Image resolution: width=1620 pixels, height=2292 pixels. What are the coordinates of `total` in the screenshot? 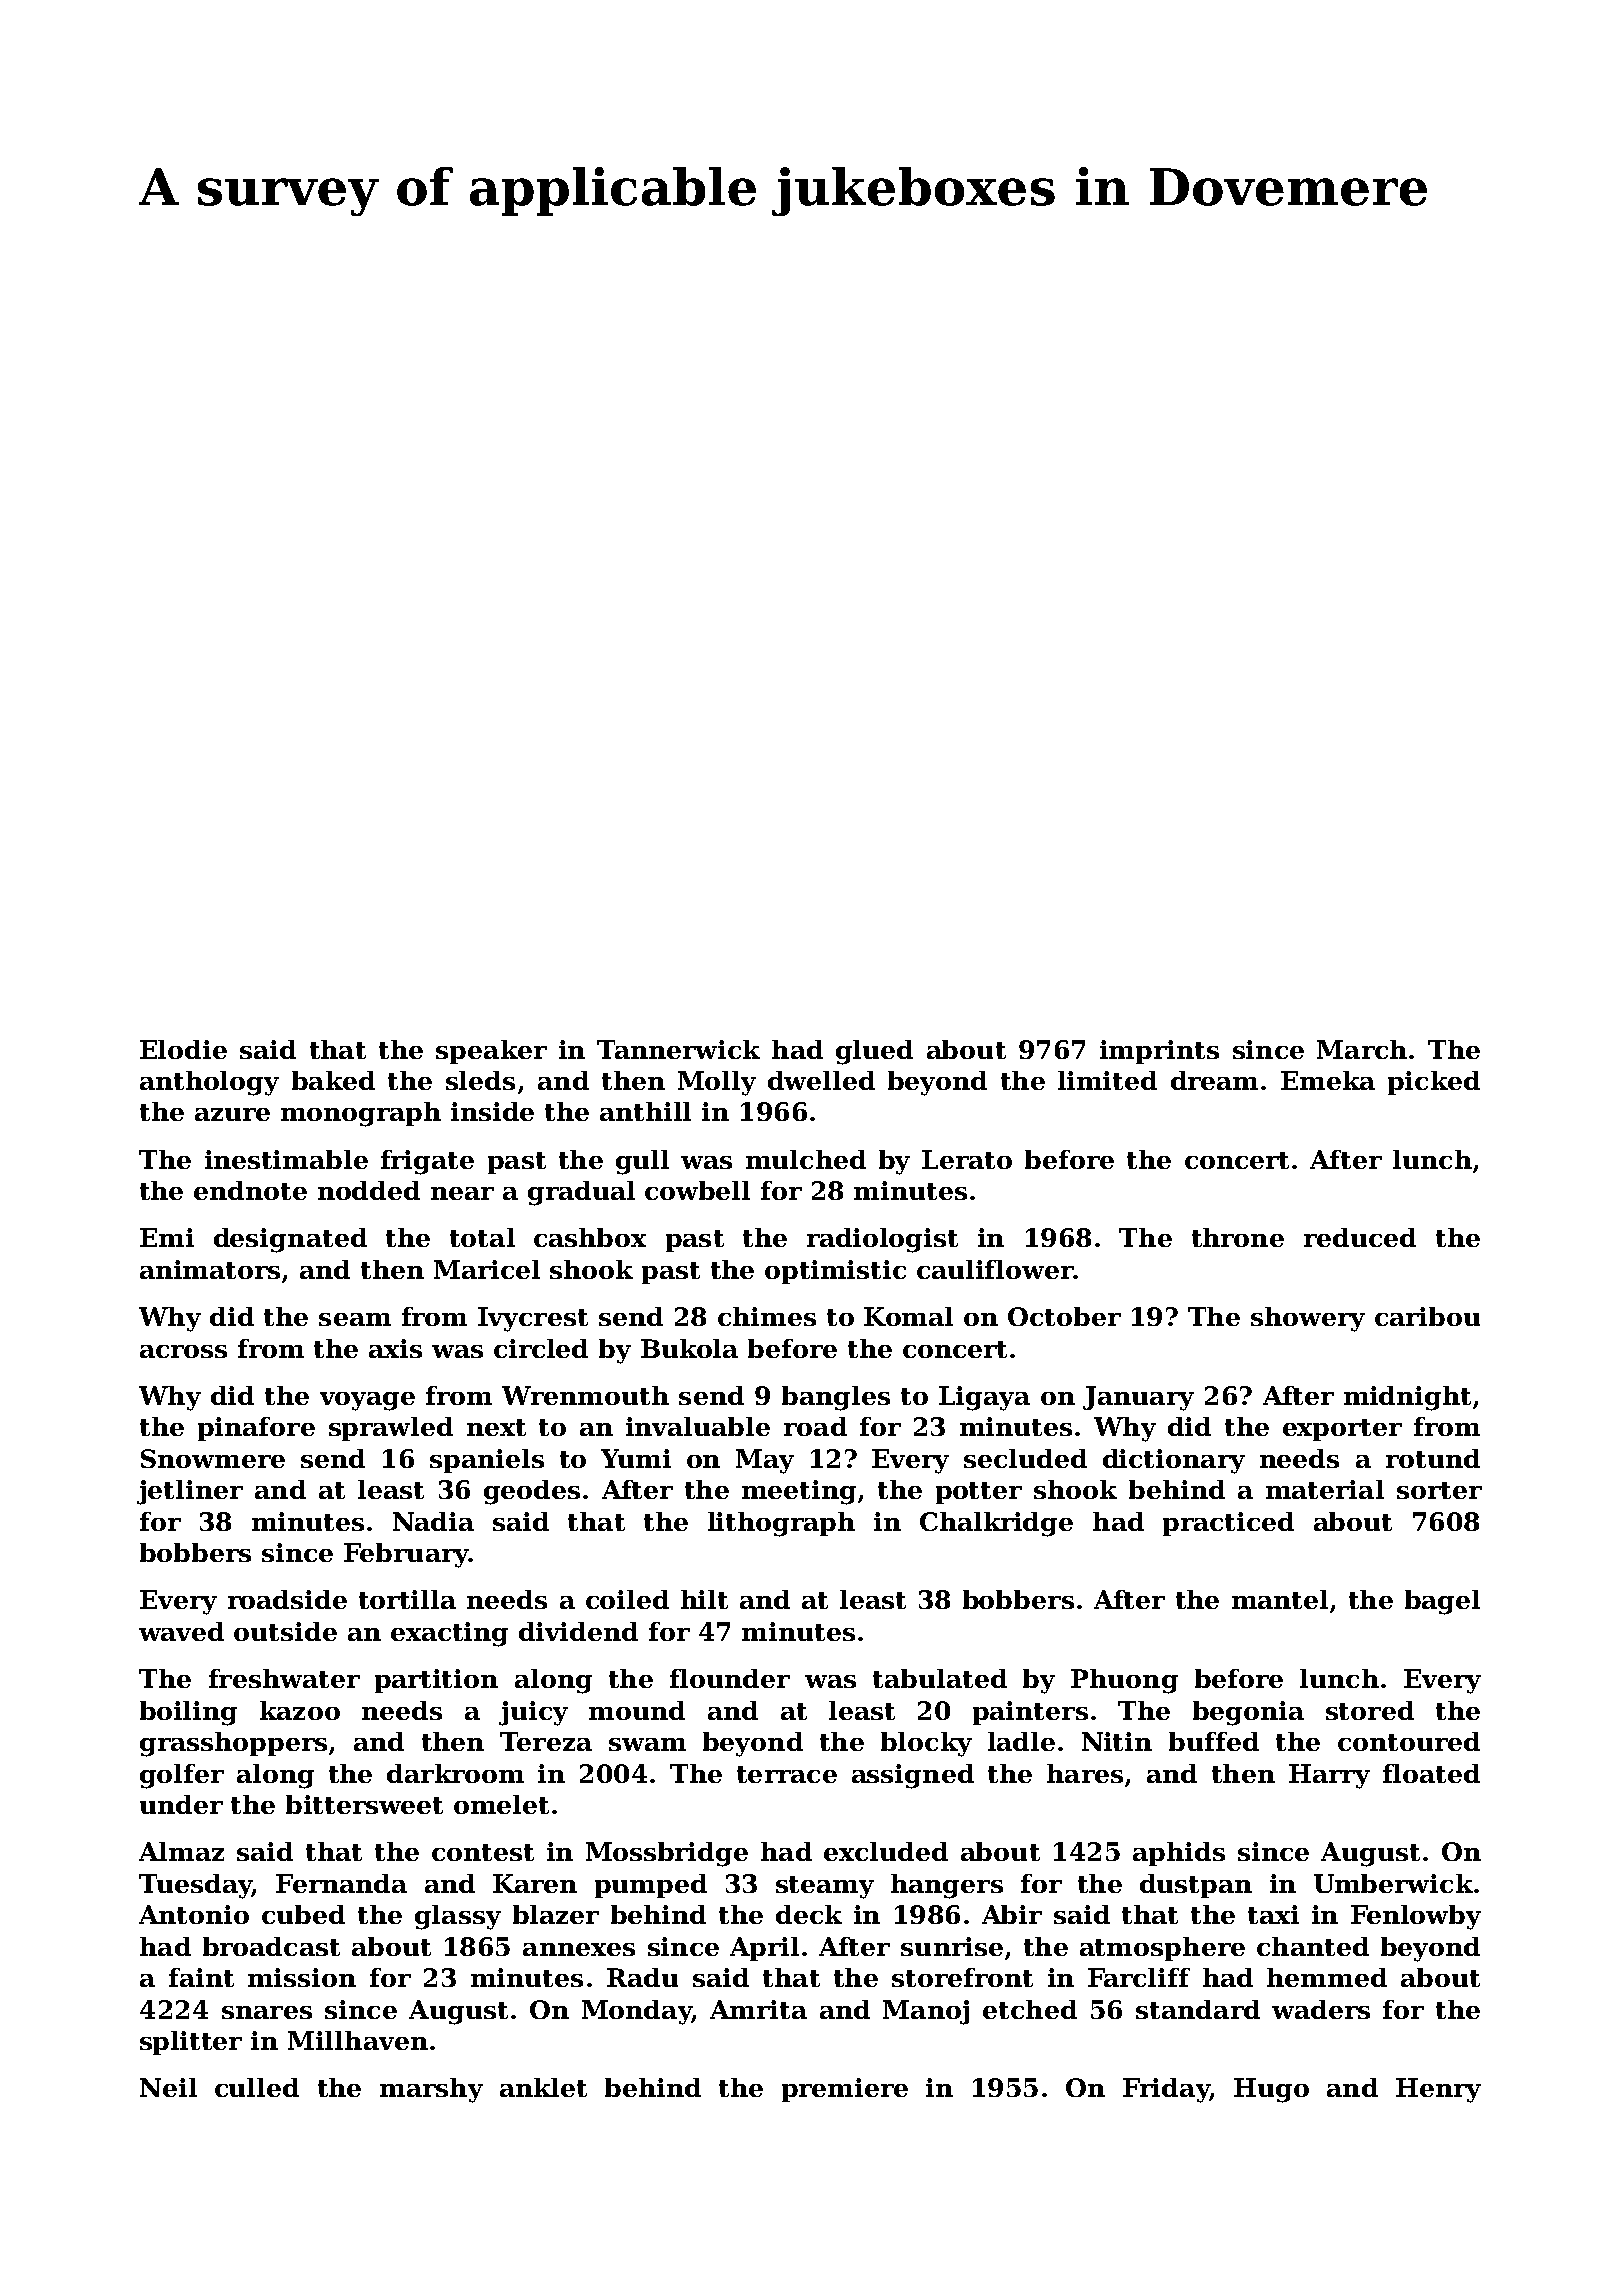 It's located at (482, 1237).
